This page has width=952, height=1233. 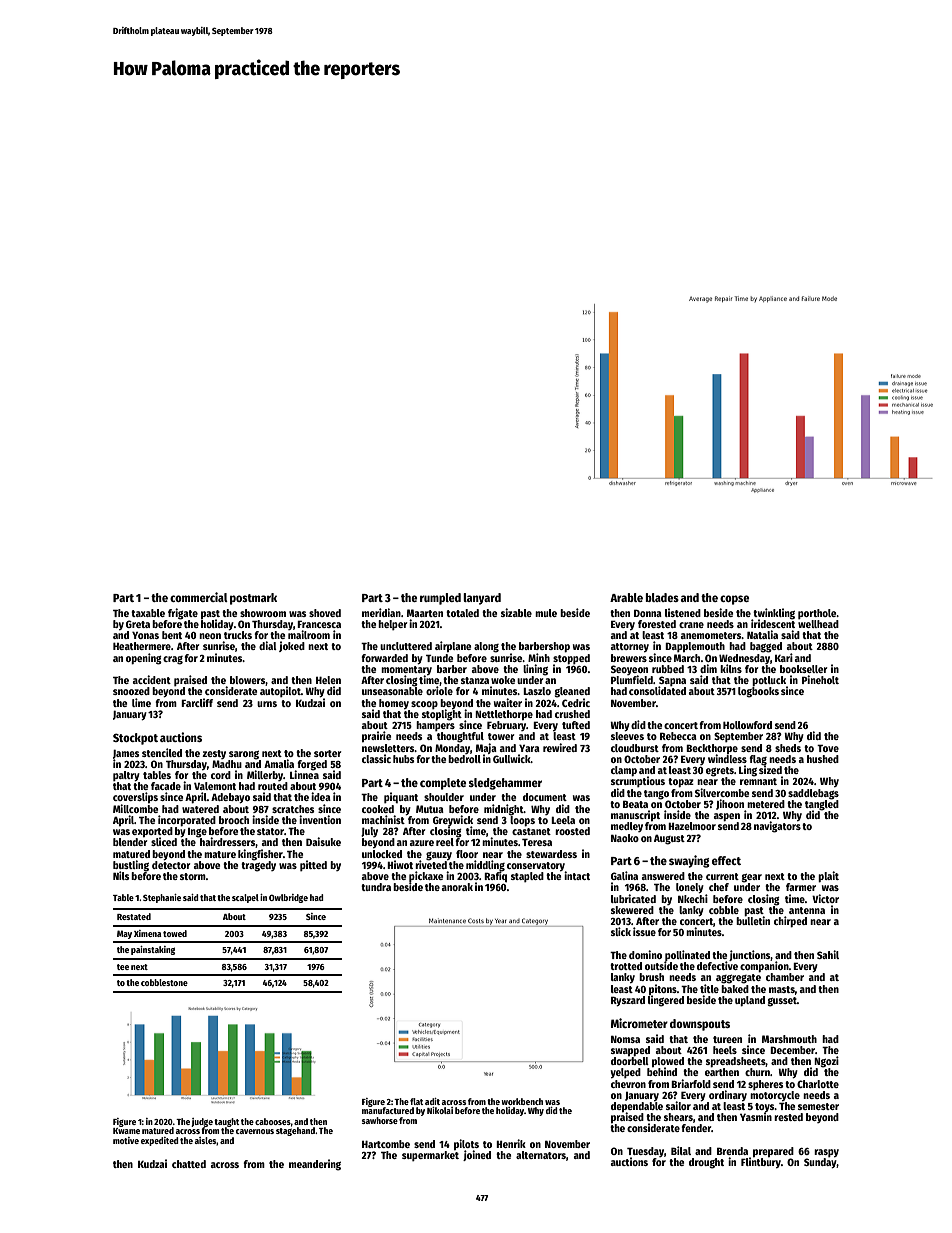 What do you see at coordinates (315, 1165) in the page?
I see `meandering` at bounding box center [315, 1165].
